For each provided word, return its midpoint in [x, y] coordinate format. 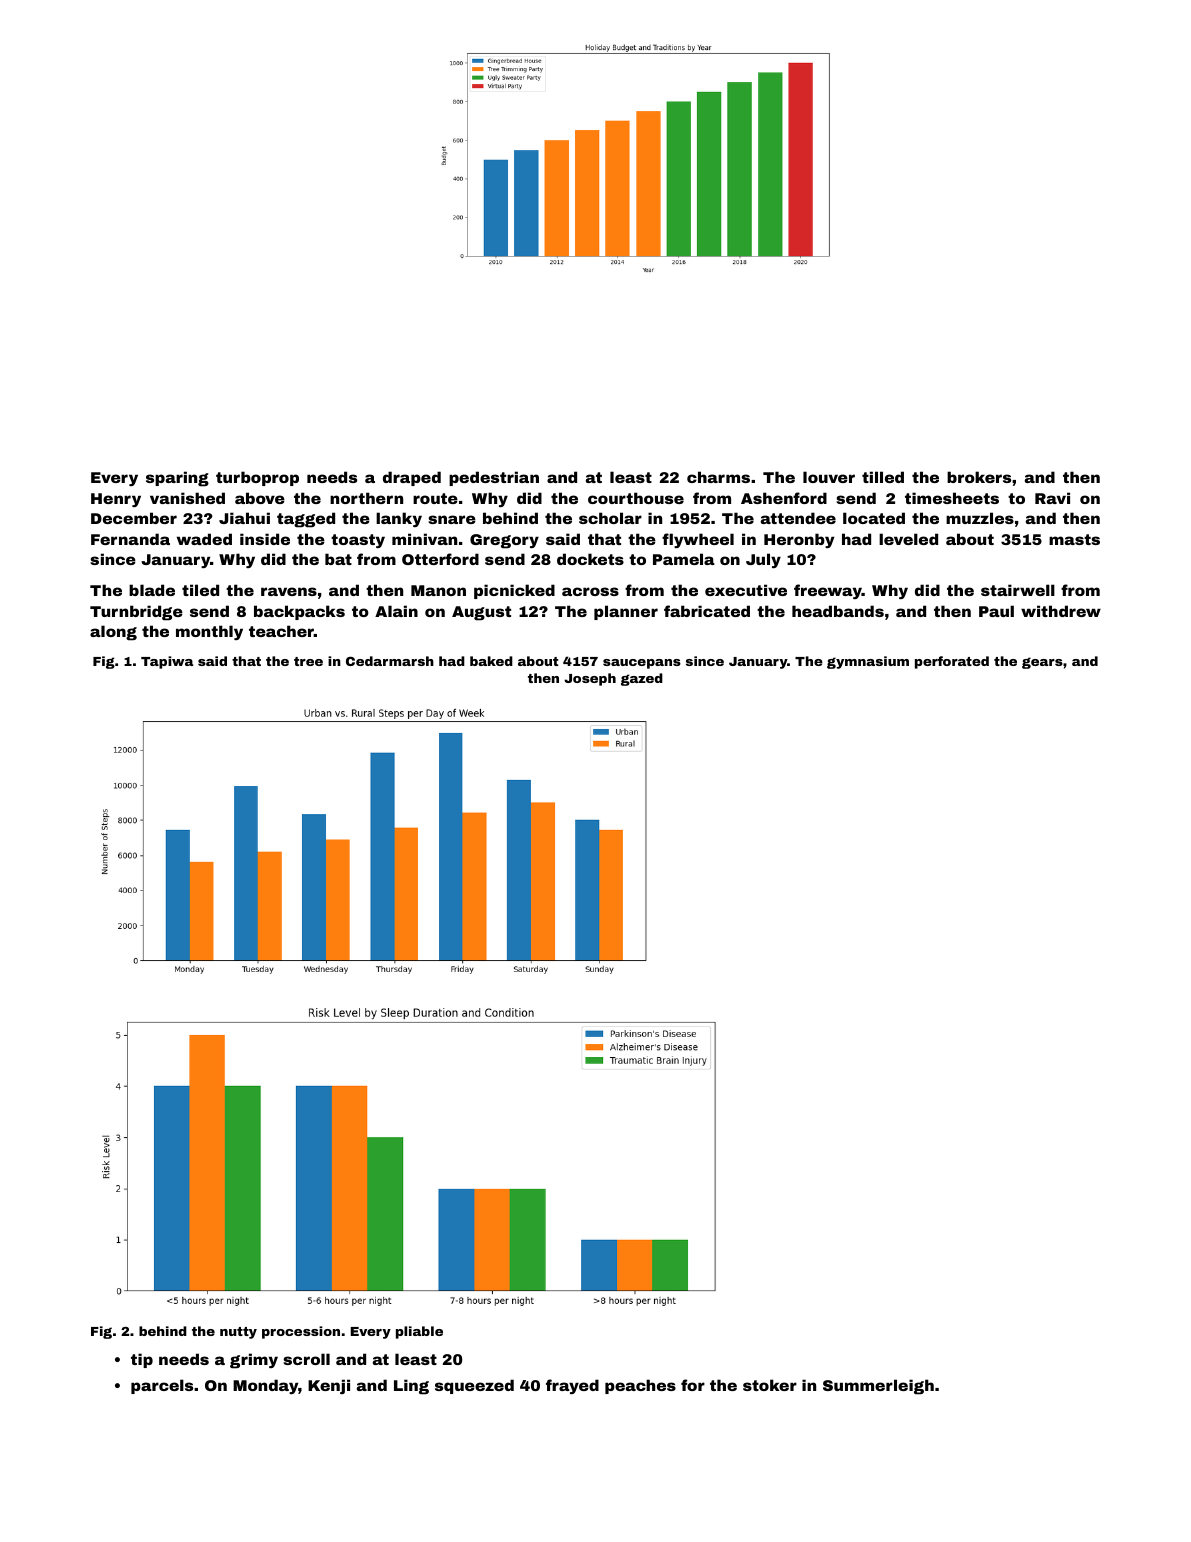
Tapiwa [167, 662]
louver [829, 477]
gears [1042, 663]
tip [142, 1360]
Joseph [590, 679]
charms [718, 477]
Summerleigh [878, 1387]
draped [412, 478]
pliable [419, 1332]
